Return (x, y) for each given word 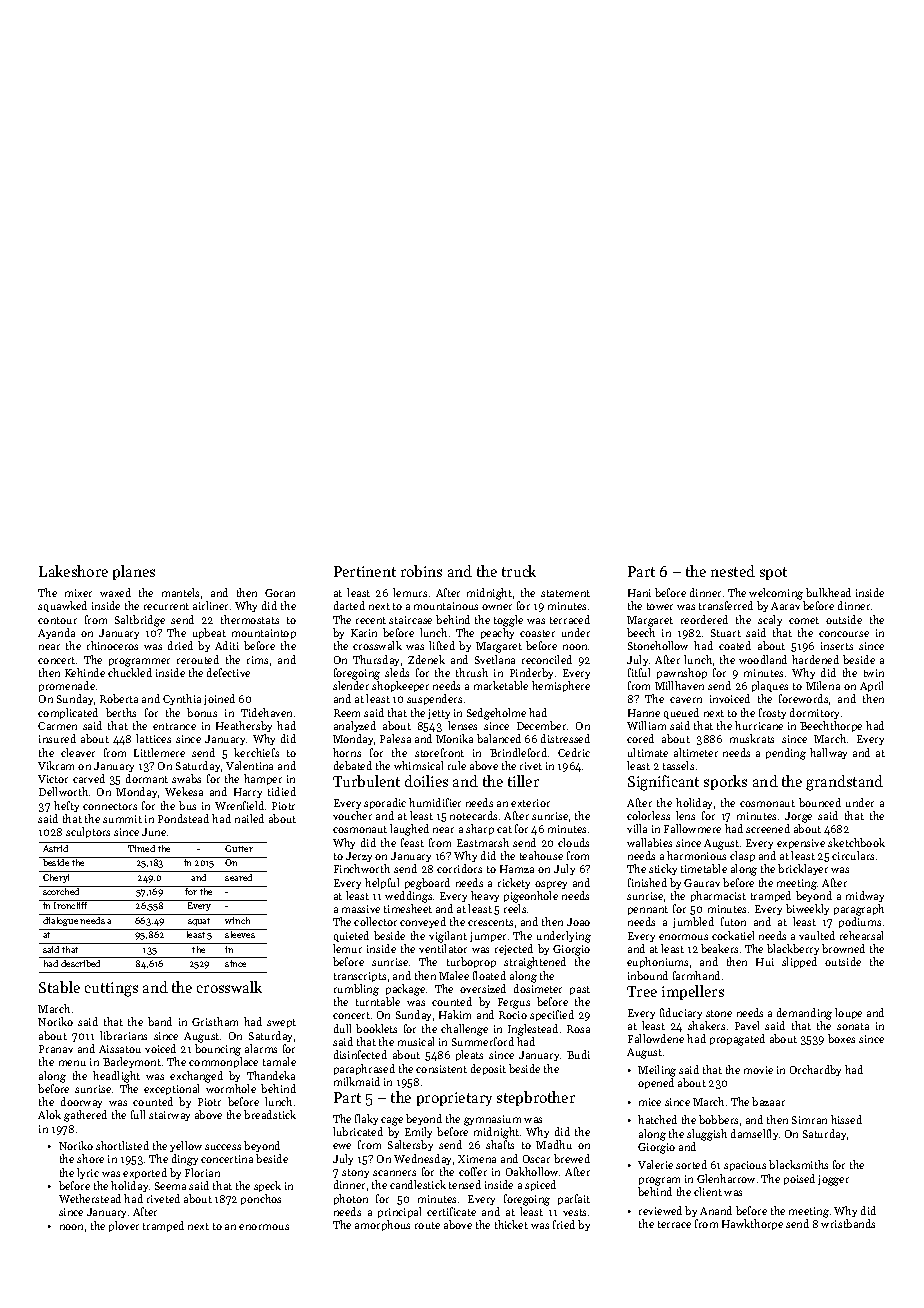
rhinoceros (112, 645)
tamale (279, 1061)
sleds (397, 672)
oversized (483, 988)
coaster (537, 633)
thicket (511, 1224)
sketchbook (856, 842)
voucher (352, 815)
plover (124, 1226)
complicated (68, 713)
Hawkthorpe (752, 1224)
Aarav (785, 606)
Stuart (726, 633)
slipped (799, 962)
